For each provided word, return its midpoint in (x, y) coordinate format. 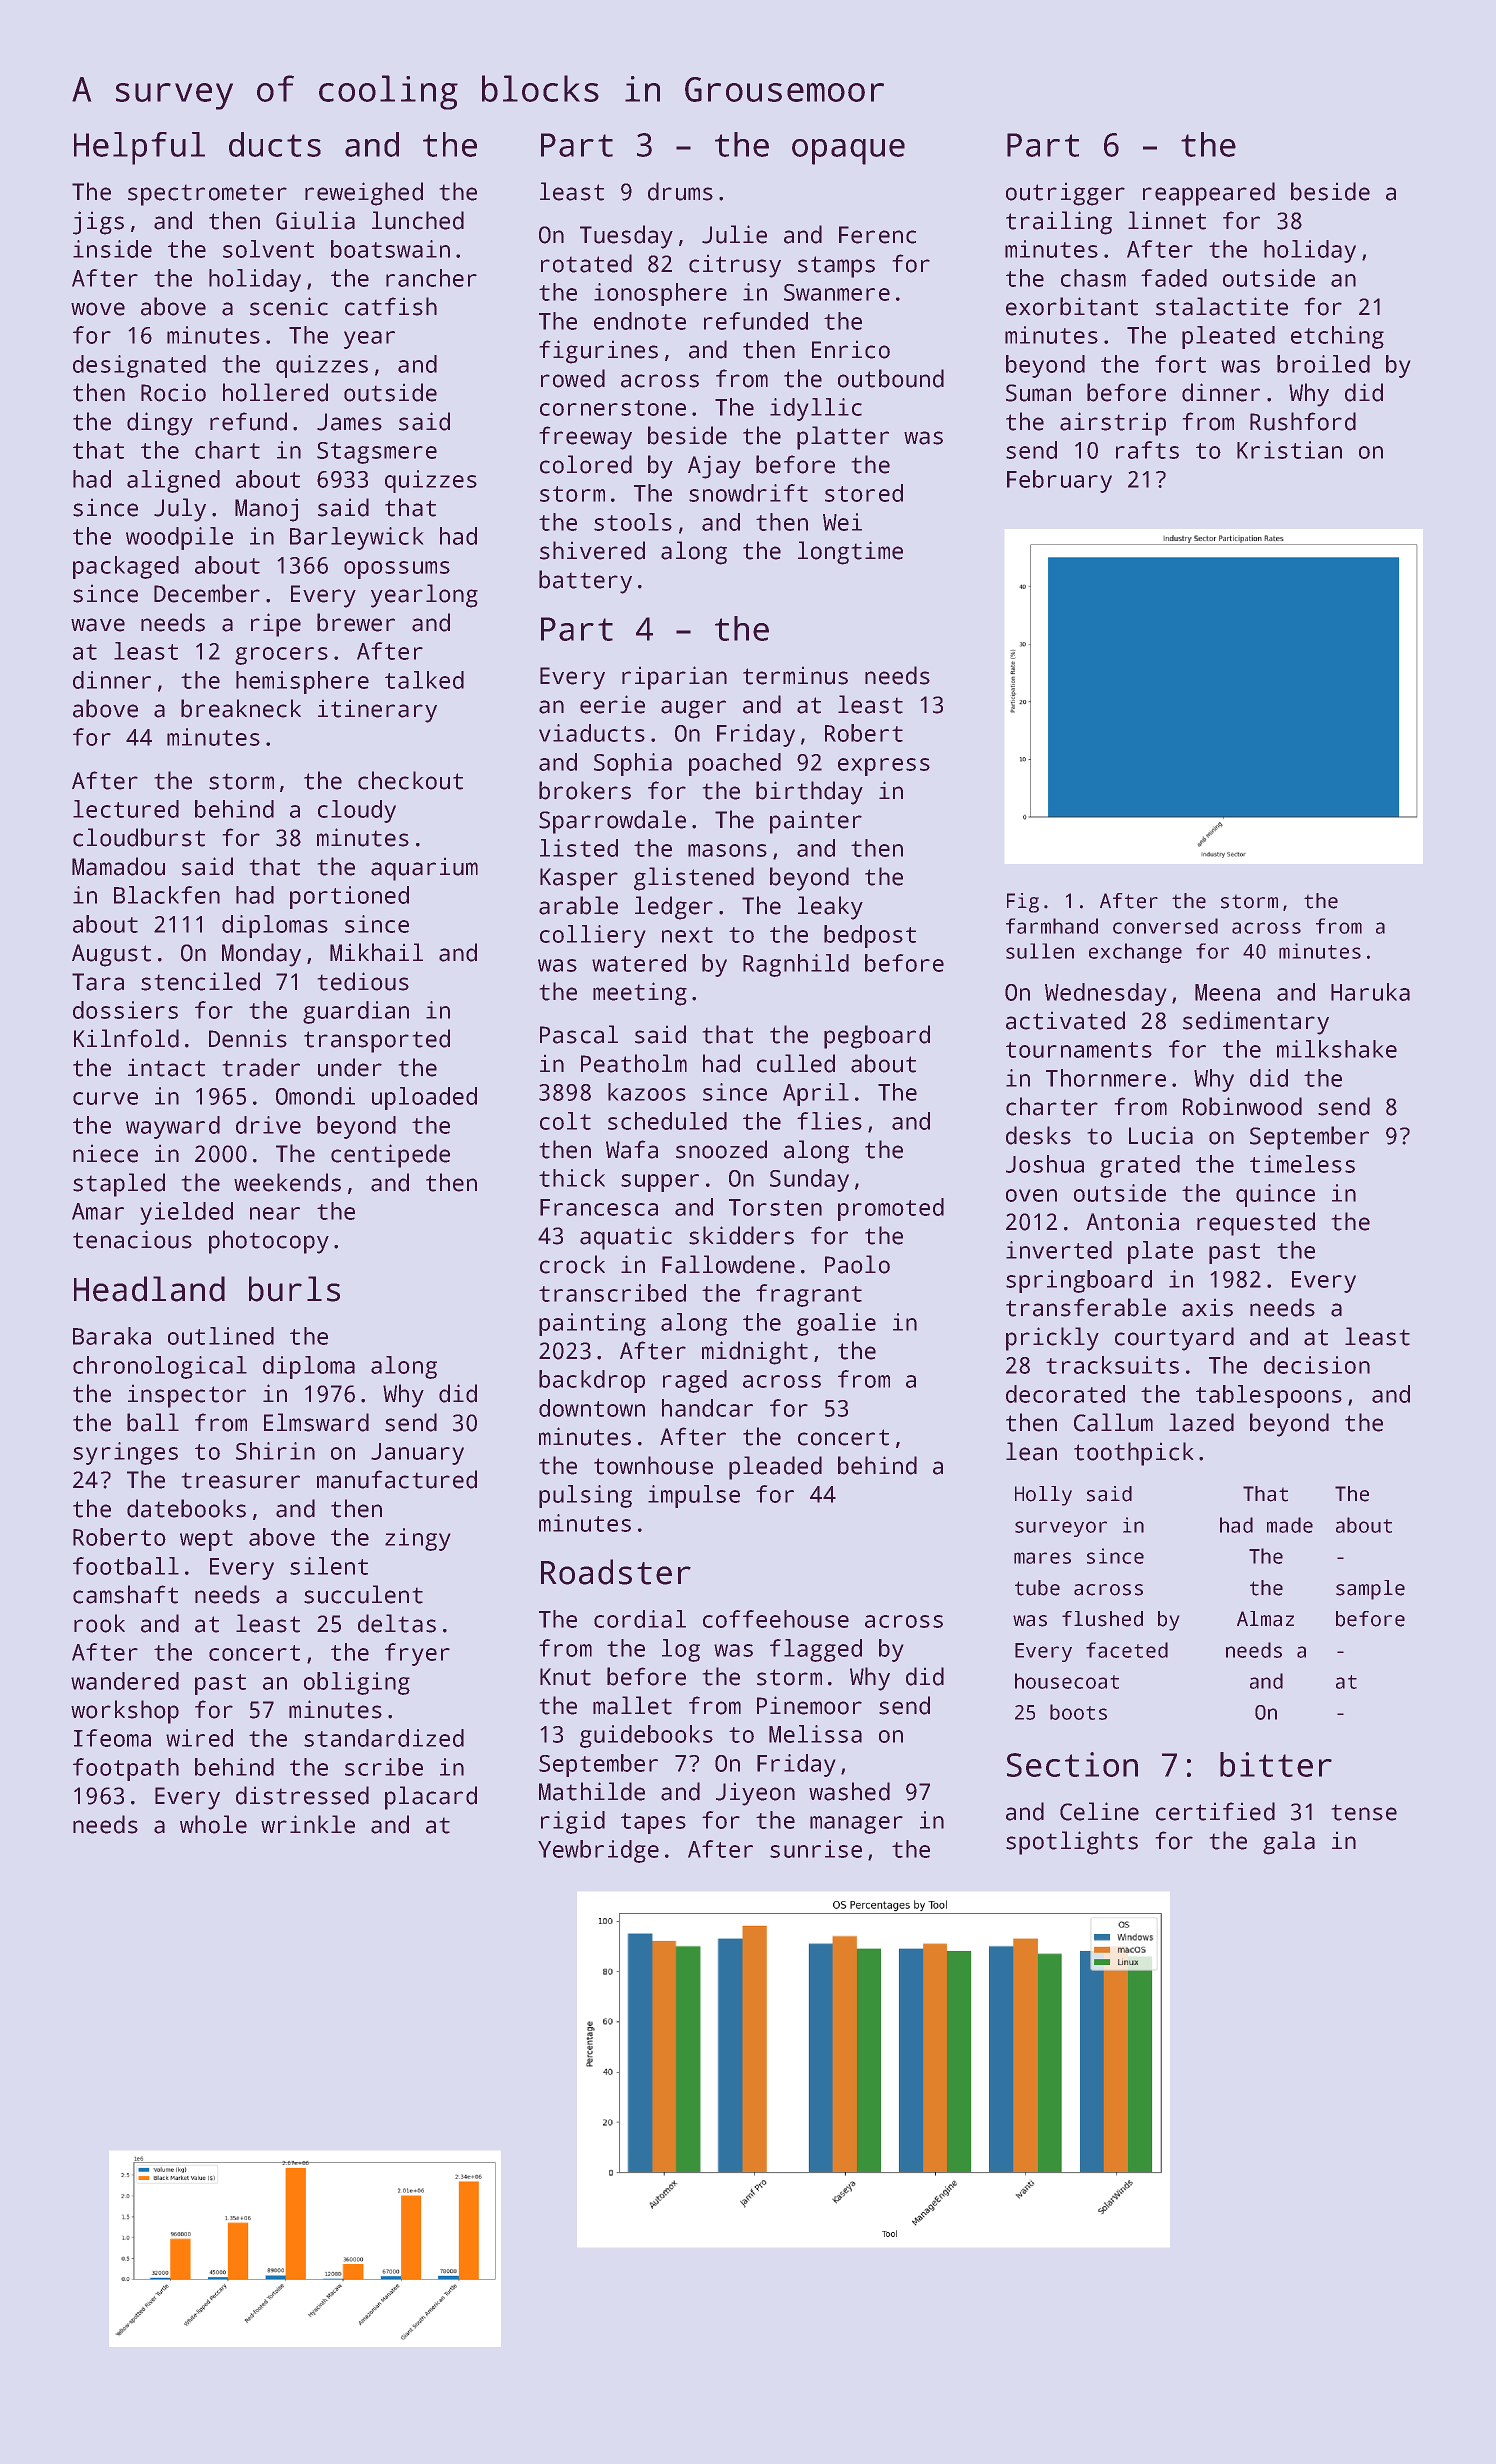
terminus (795, 676)
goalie (836, 1324)
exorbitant (1072, 306)
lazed (1201, 1422)
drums (680, 191)
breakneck (241, 708)
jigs (98, 223)
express (884, 767)
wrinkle (308, 1824)
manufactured (397, 1479)
